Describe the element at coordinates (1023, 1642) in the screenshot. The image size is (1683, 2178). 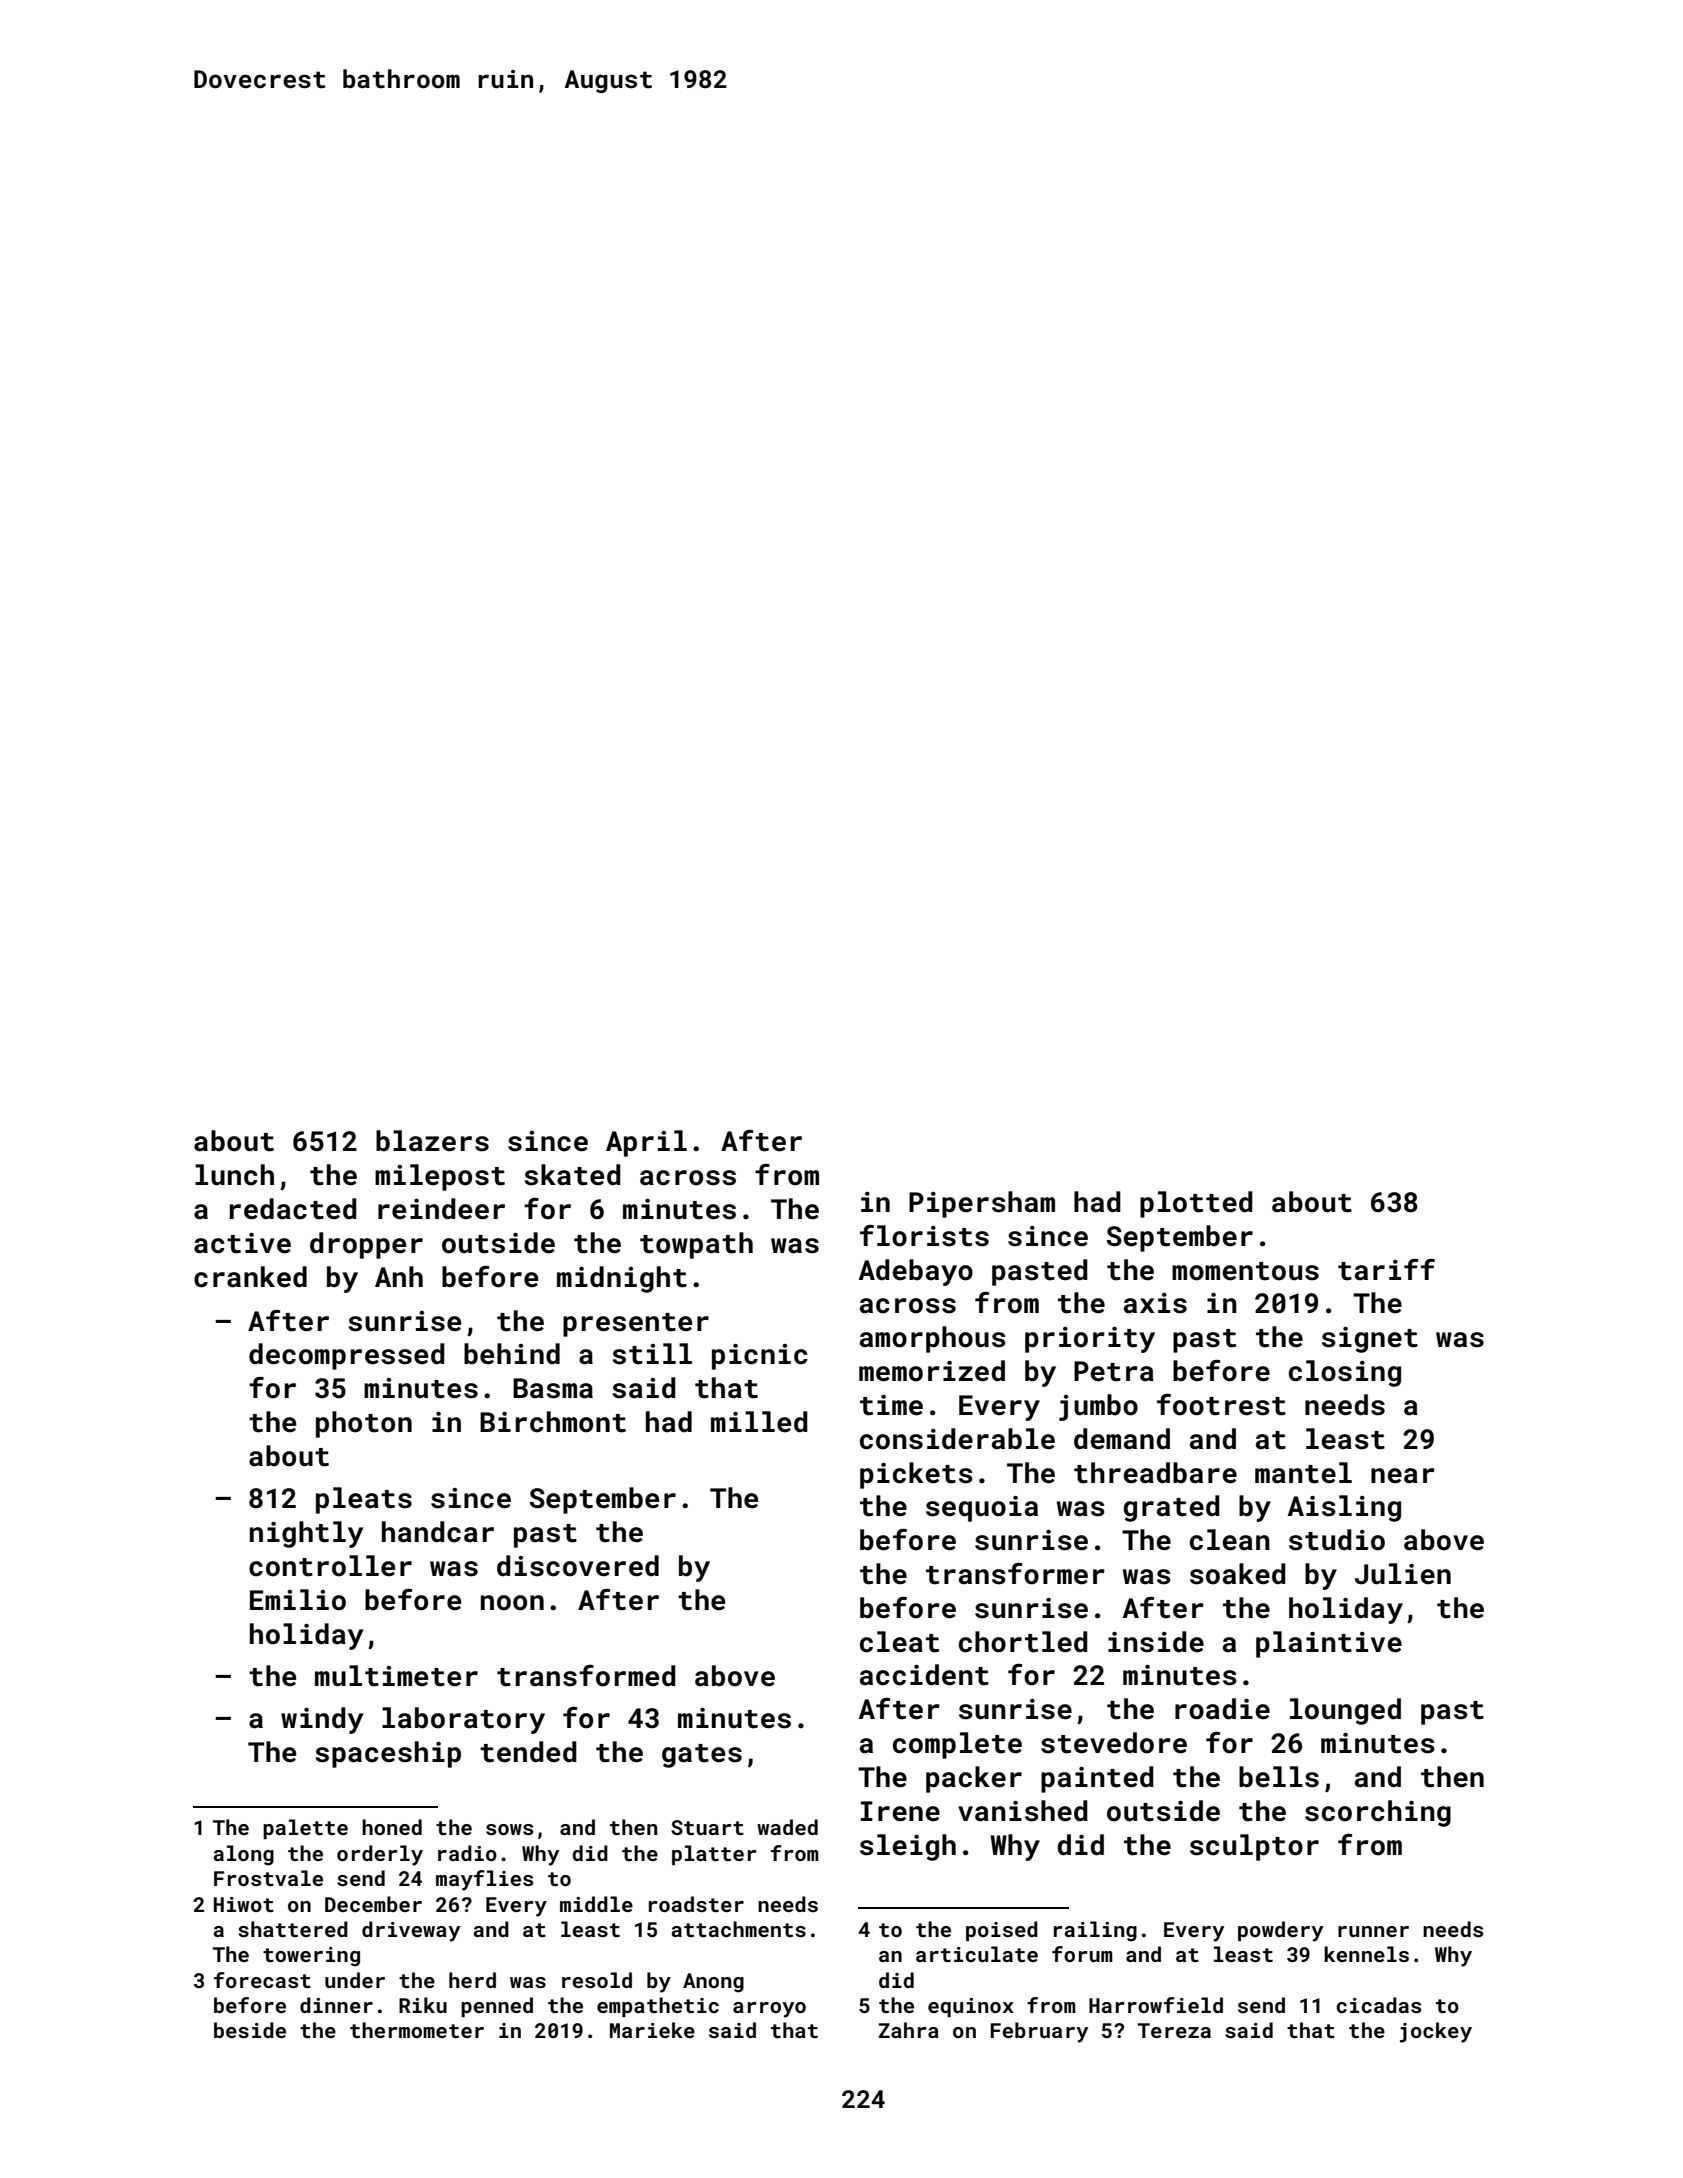
I see `chortled` at that location.
